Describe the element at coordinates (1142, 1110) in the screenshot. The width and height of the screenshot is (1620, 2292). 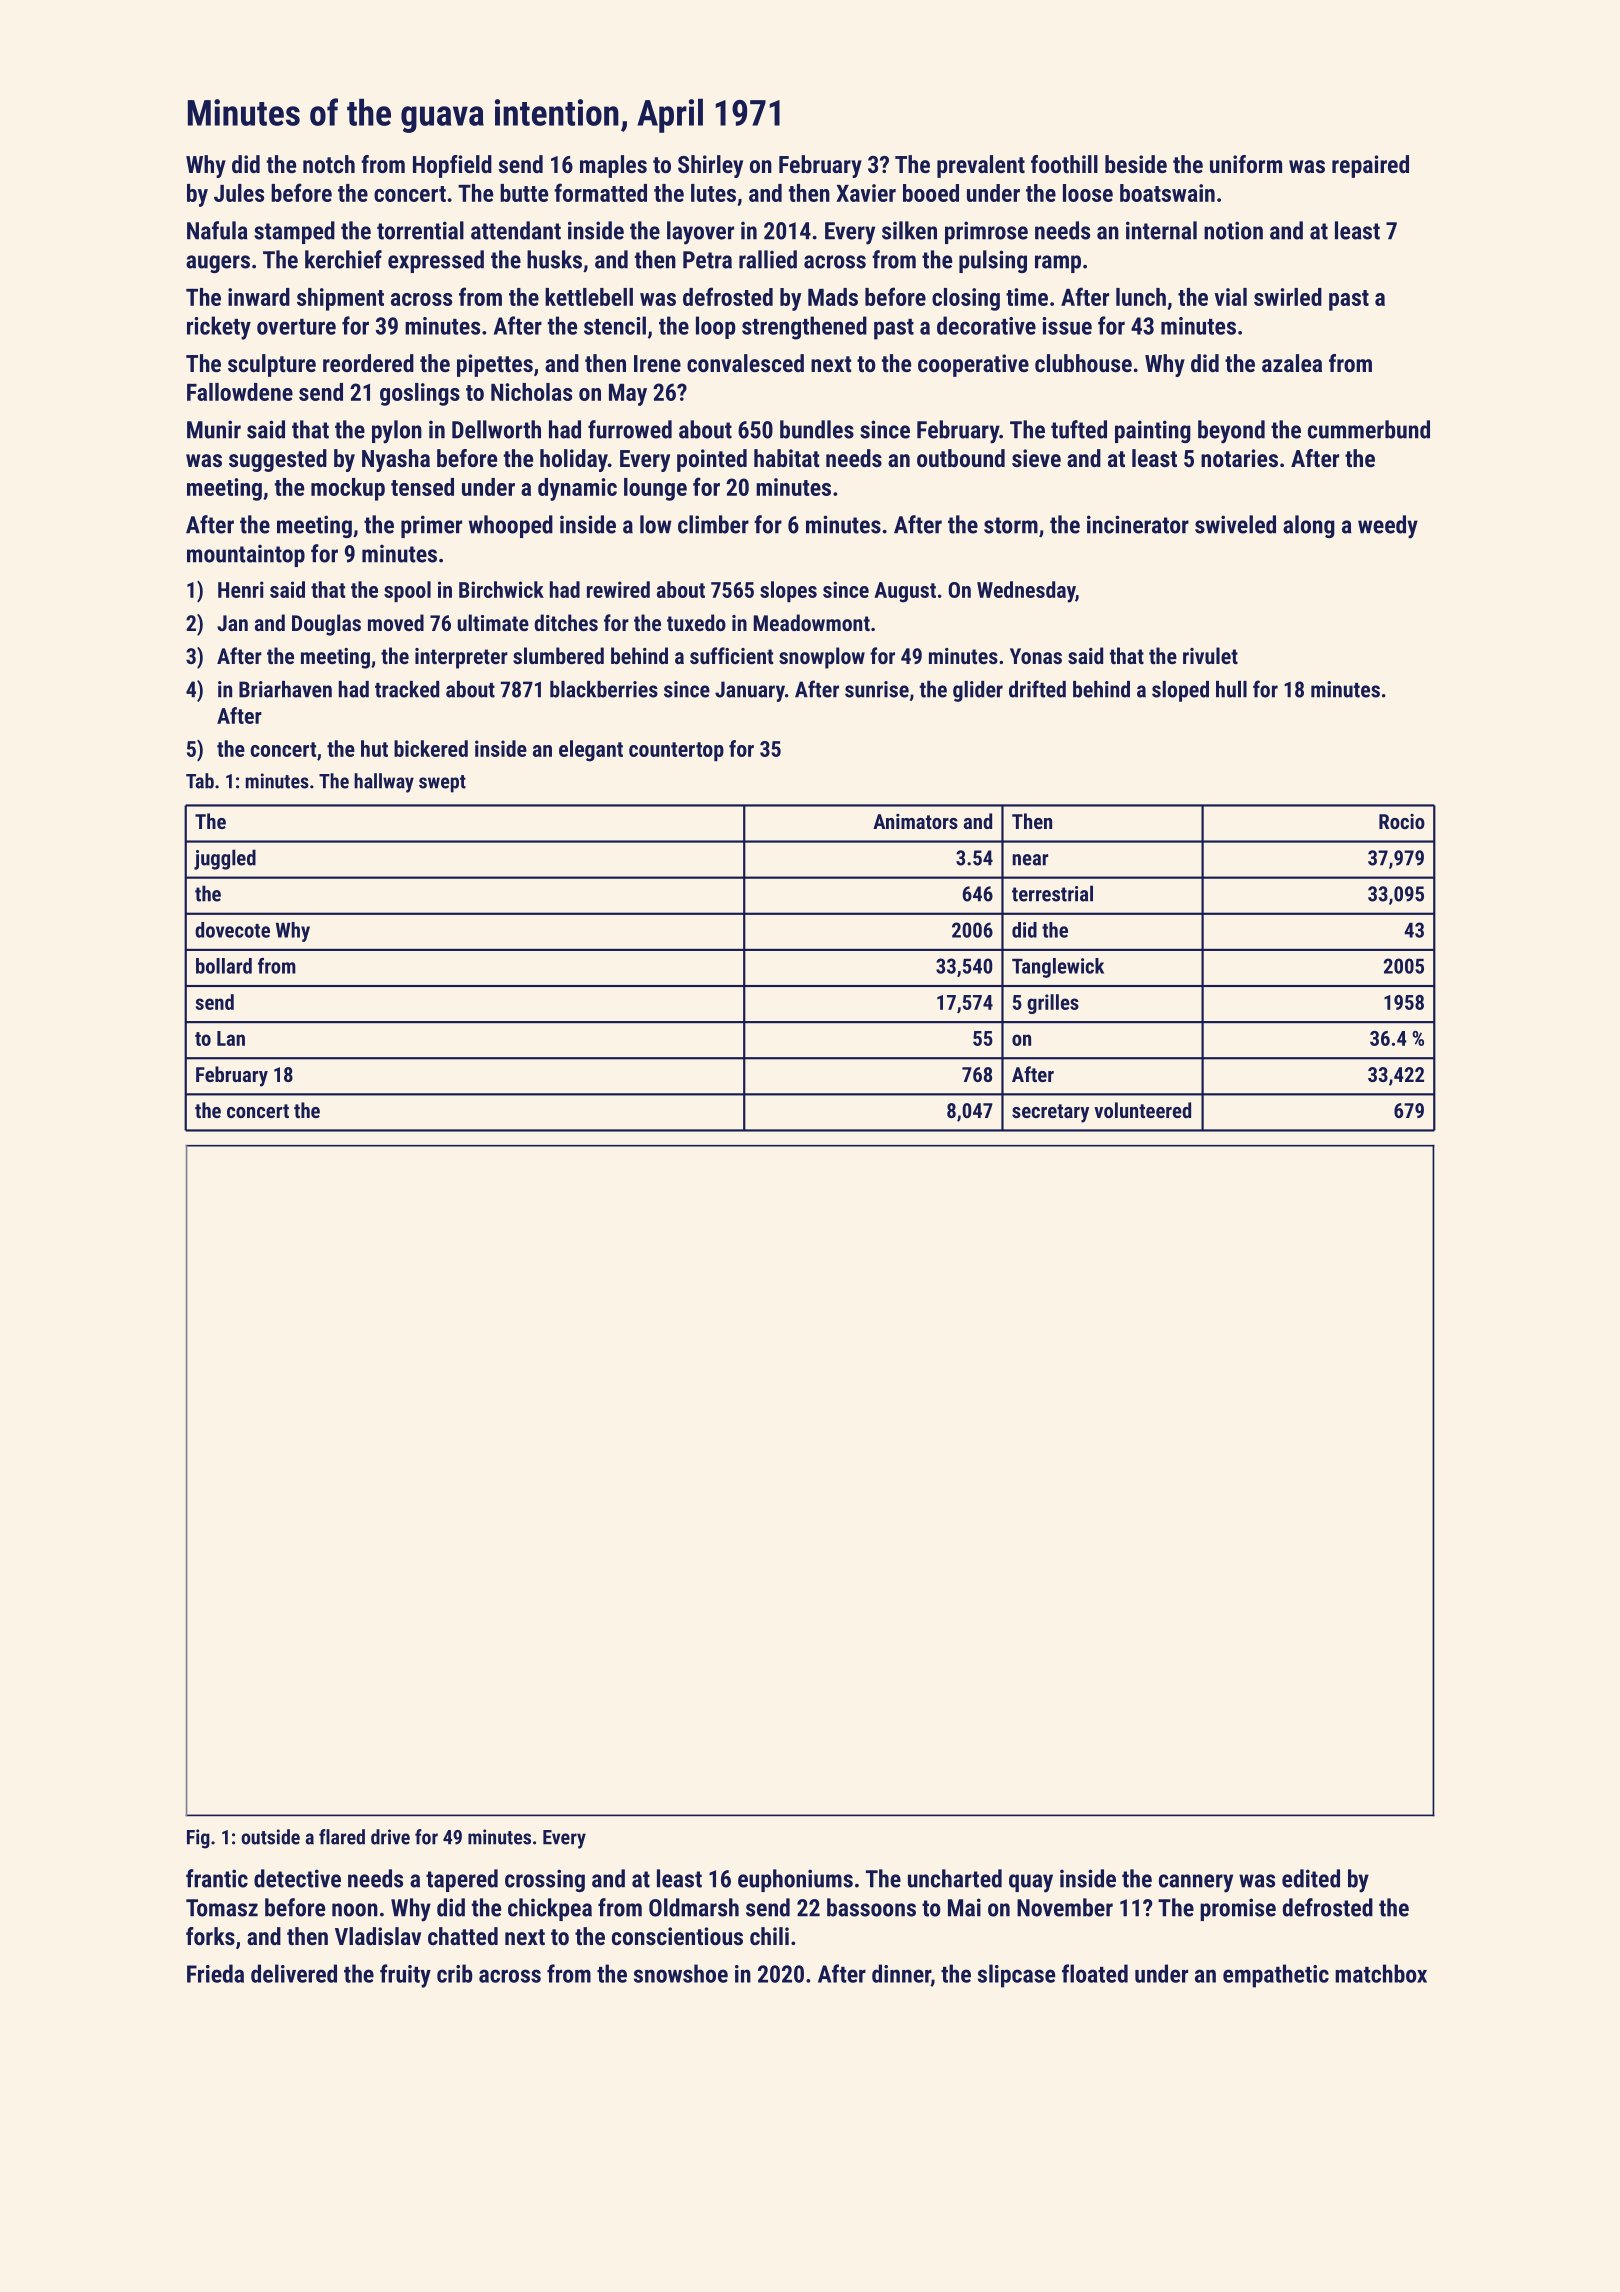
I see `volunteered` at that location.
